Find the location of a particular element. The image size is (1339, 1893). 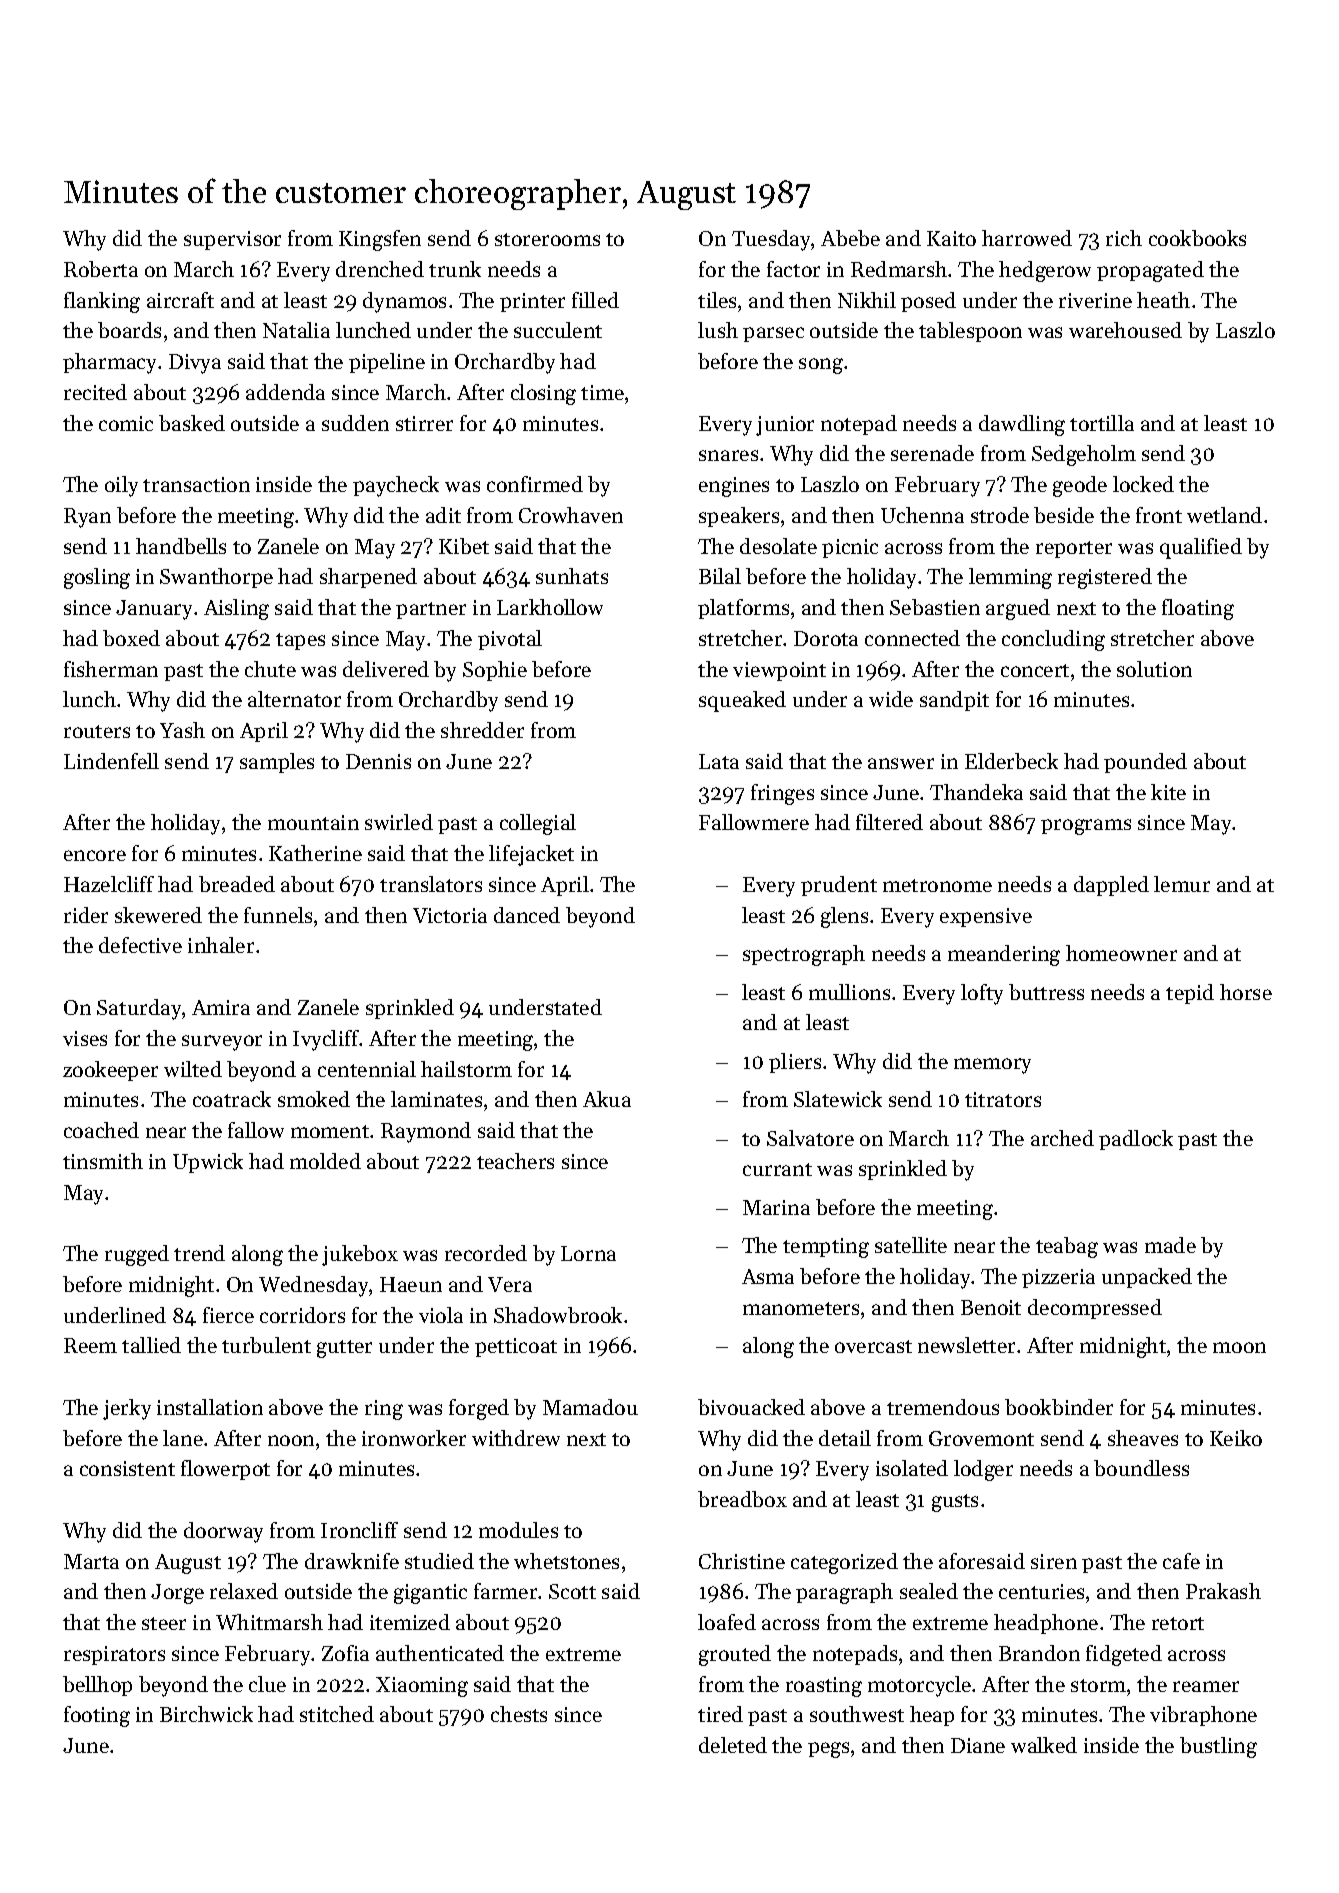

bivouacked is located at coordinates (751, 1407).
